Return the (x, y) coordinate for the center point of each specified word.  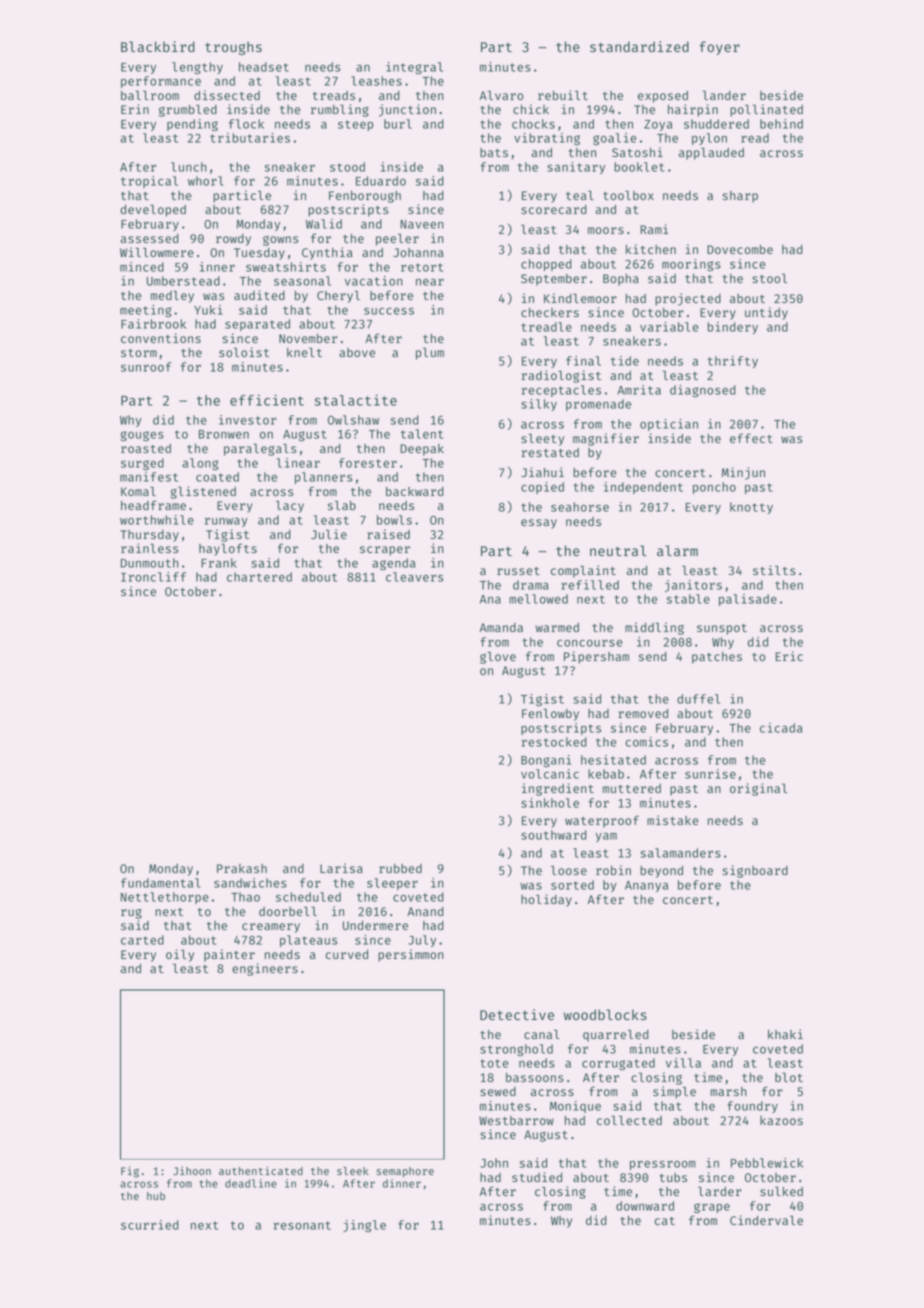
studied (537, 1177)
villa (683, 1063)
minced (142, 267)
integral (414, 68)
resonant (302, 1225)
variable (669, 327)
